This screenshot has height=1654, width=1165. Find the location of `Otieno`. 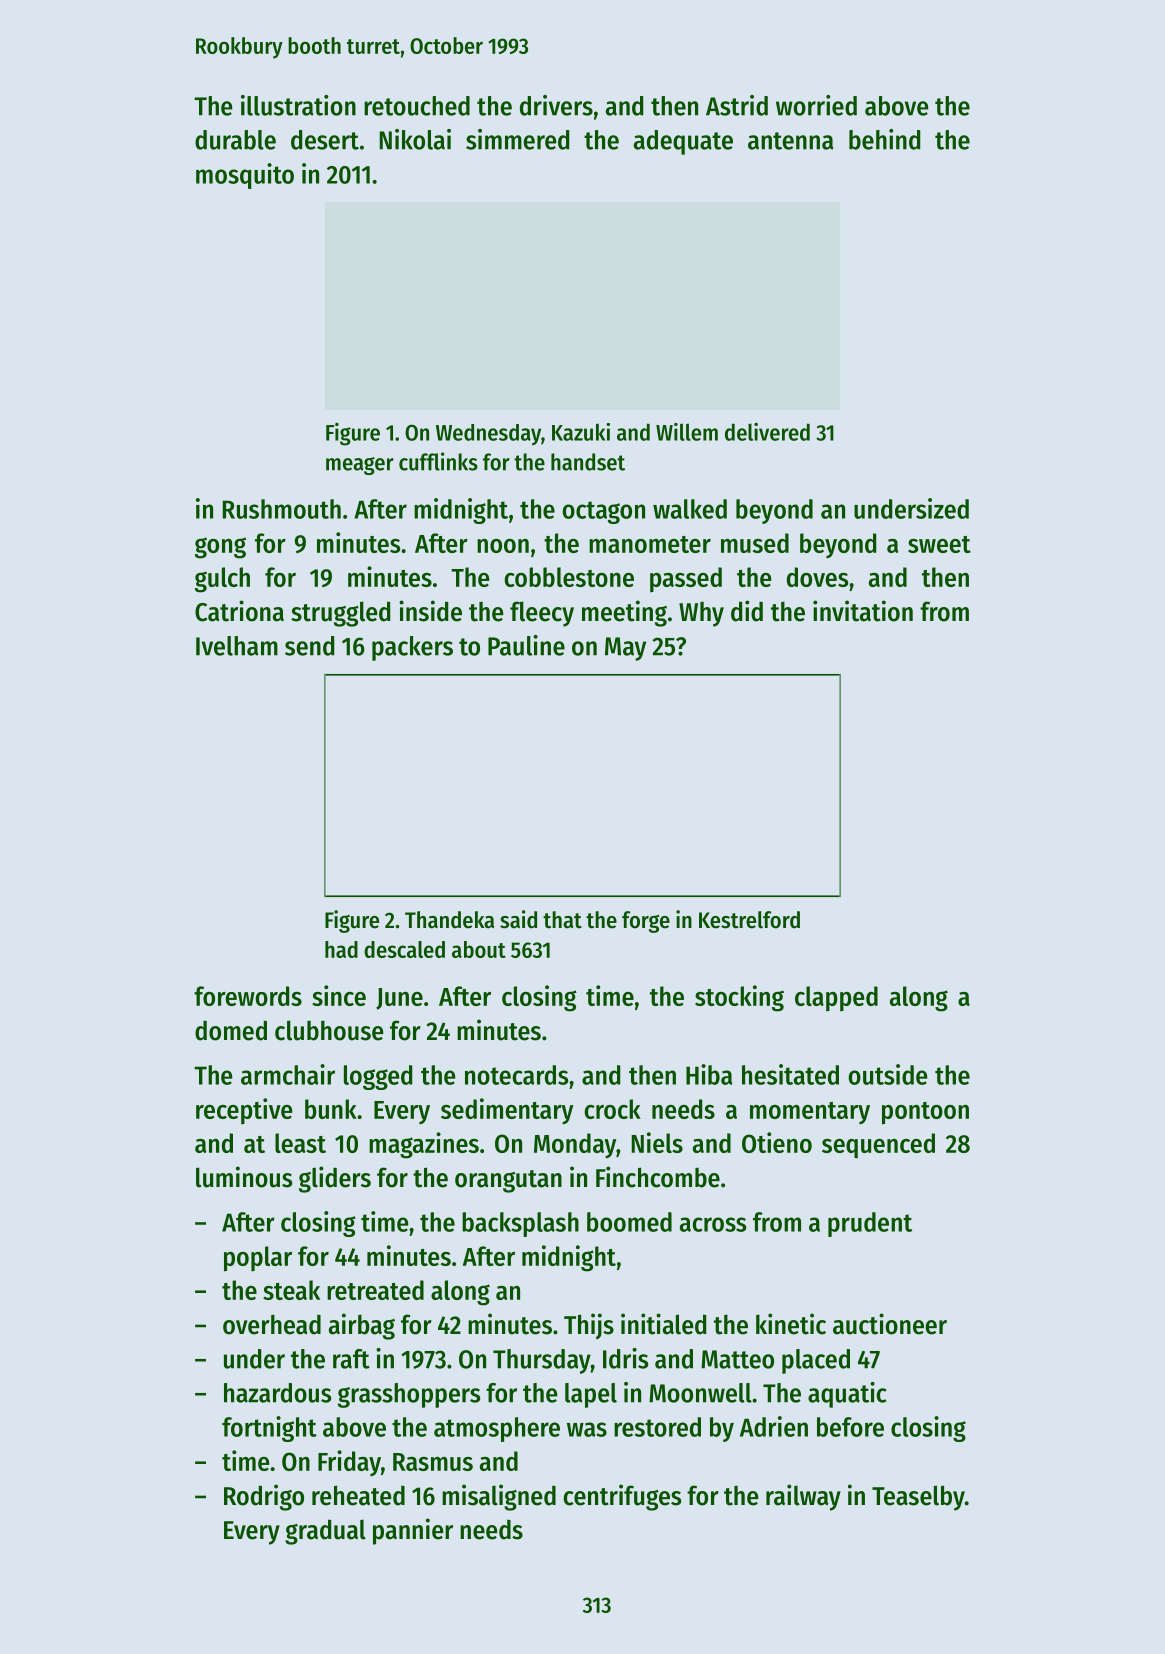

Otieno is located at coordinates (777, 1142).
